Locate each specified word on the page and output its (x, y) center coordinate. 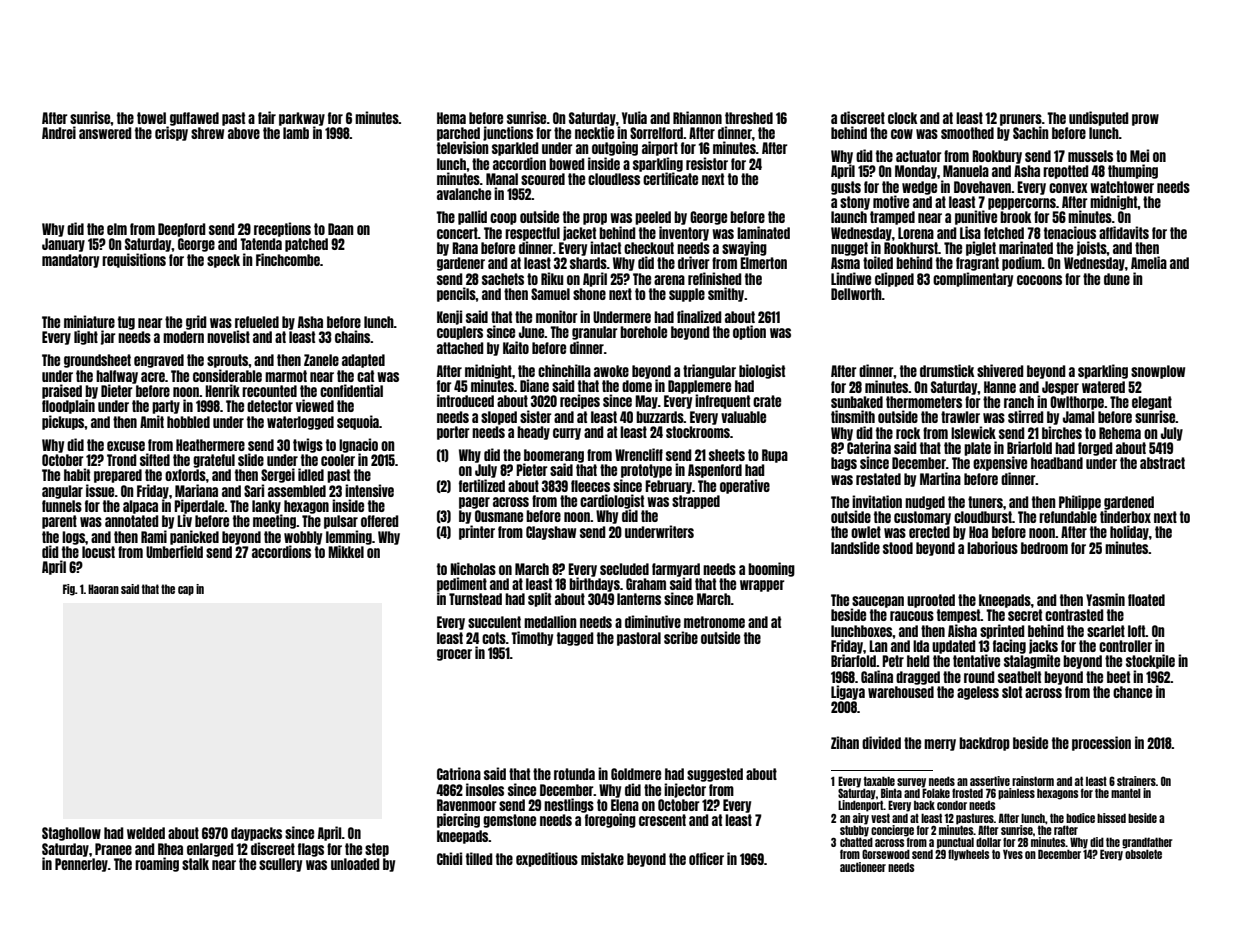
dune (1117, 279)
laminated (763, 232)
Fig (69, 590)
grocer (454, 655)
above (244, 133)
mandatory (70, 261)
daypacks (256, 834)
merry (940, 745)
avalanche (464, 194)
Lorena (916, 233)
